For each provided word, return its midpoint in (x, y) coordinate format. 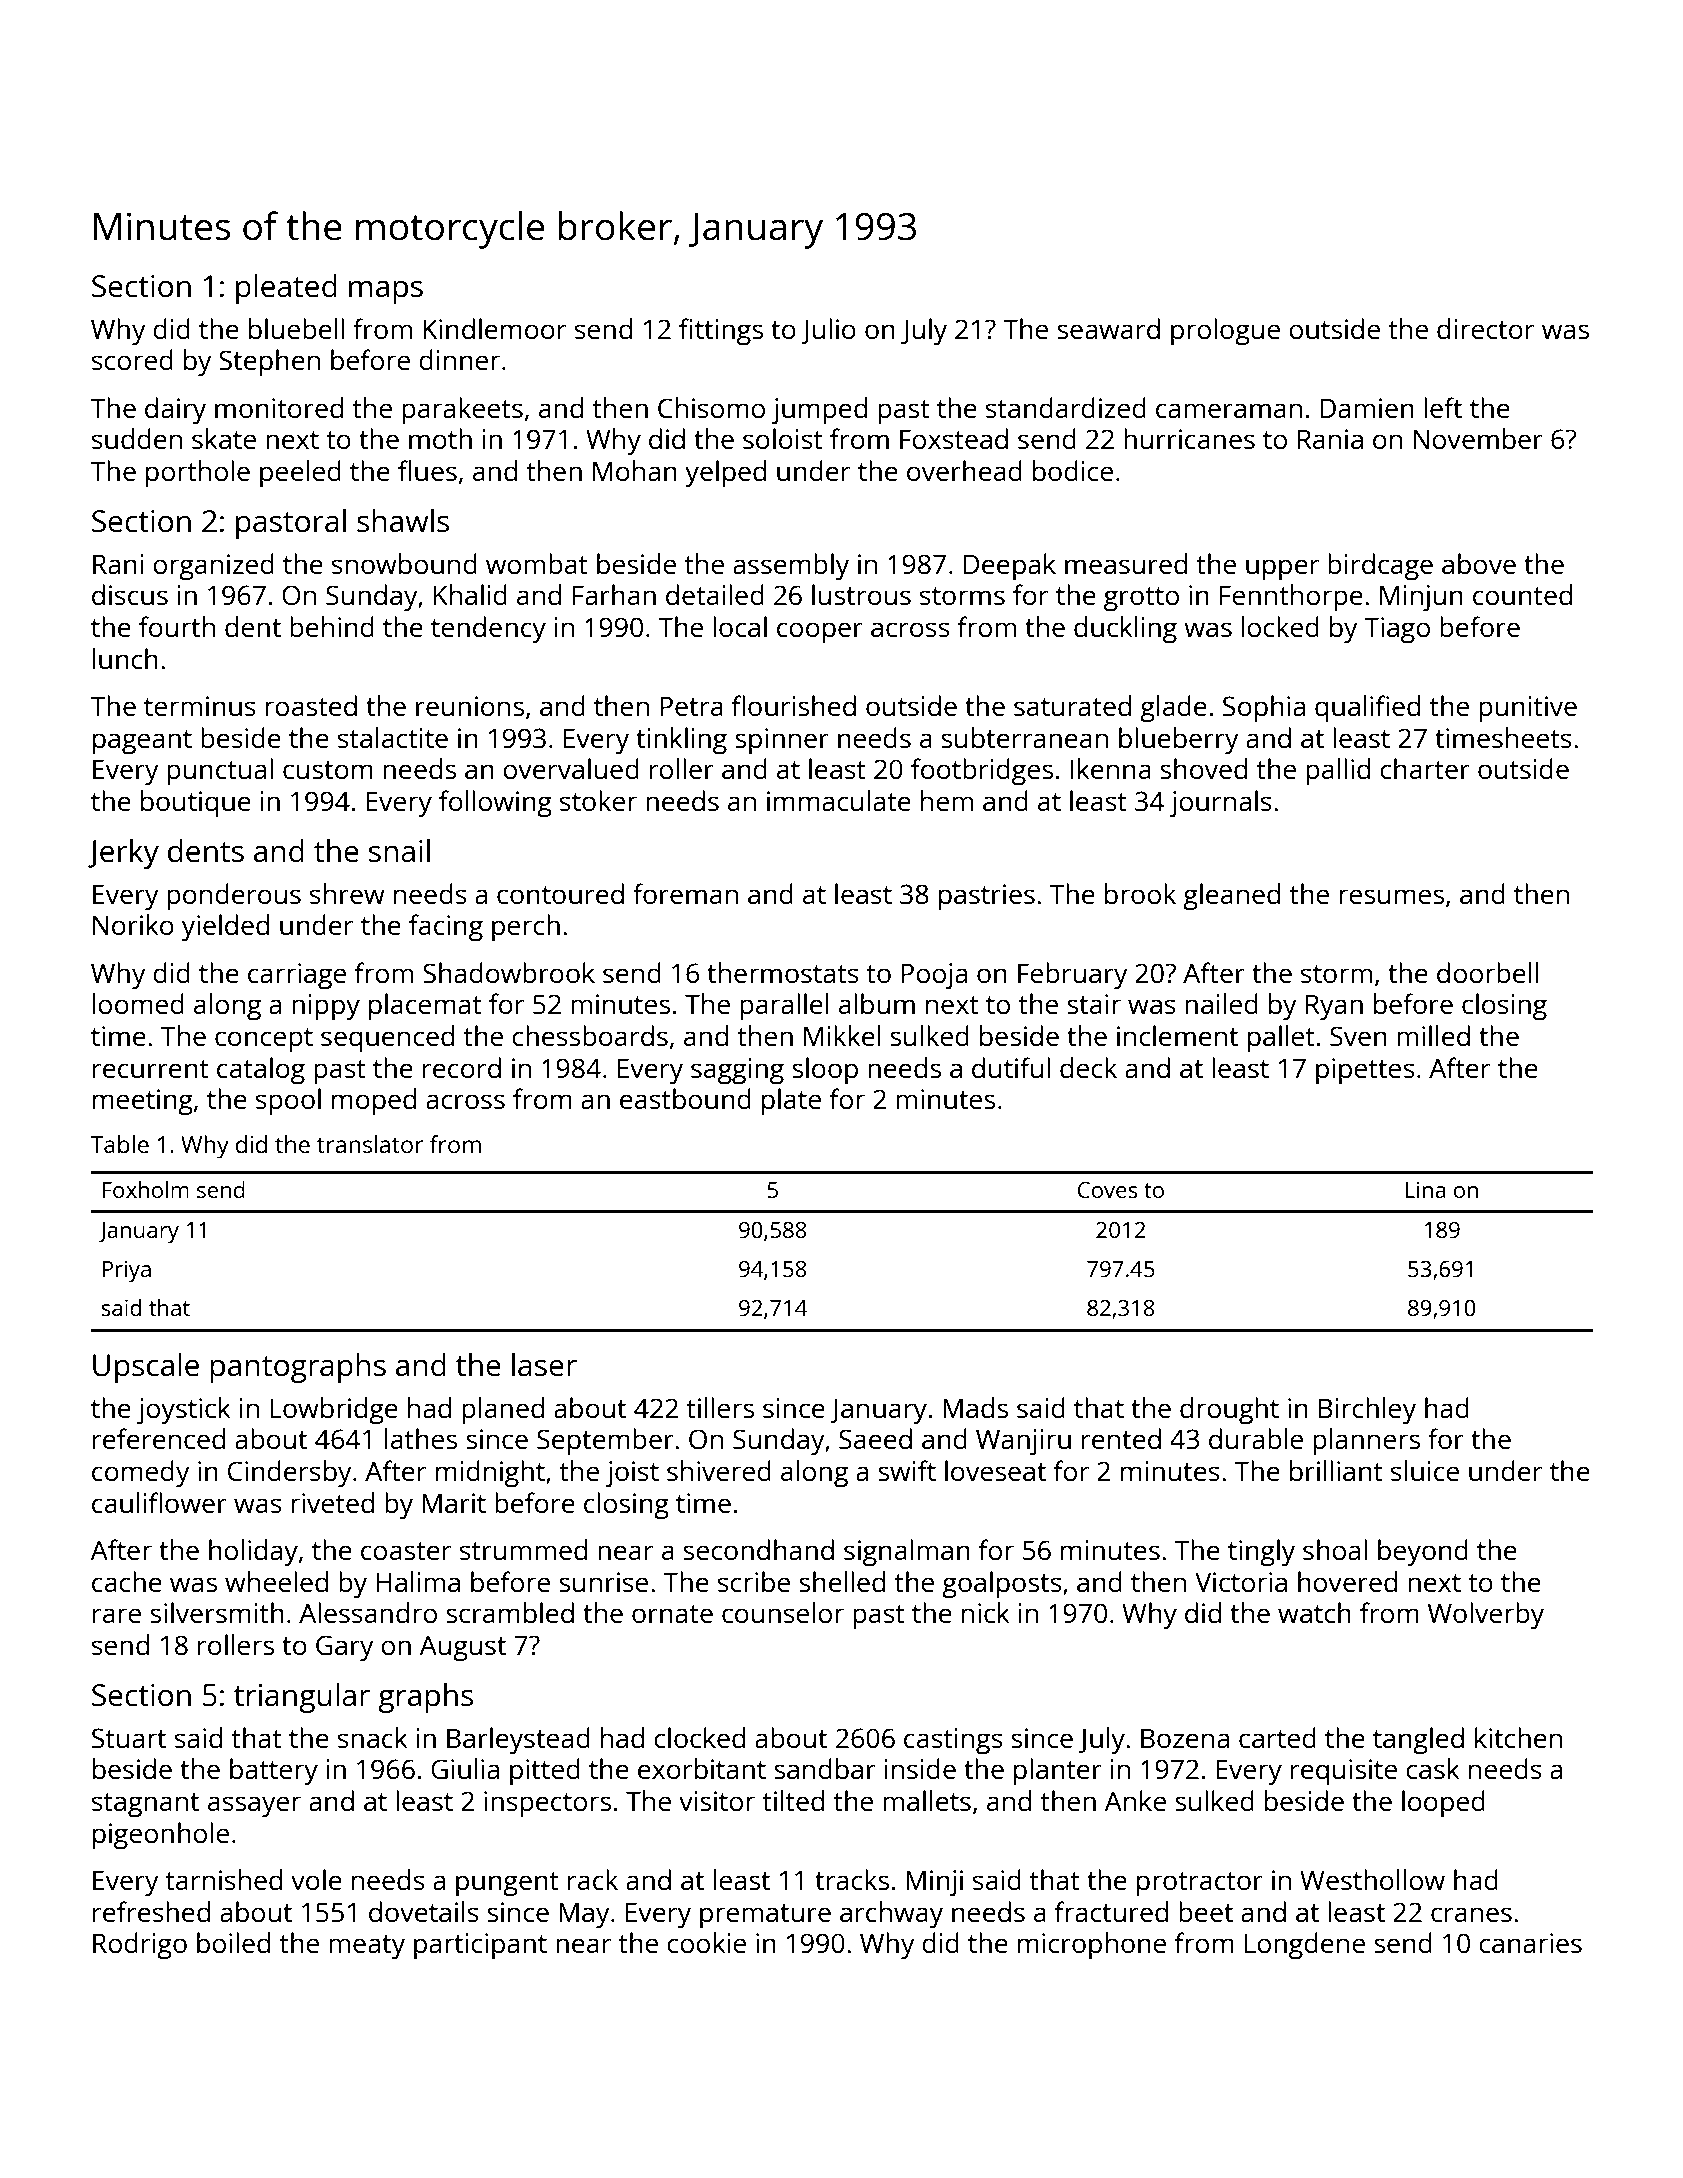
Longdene (1305, 1946)
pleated (286, 289)
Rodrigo (140, 1946)
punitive (1528, 709)
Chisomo (711, 407)
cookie (707, 1942)
